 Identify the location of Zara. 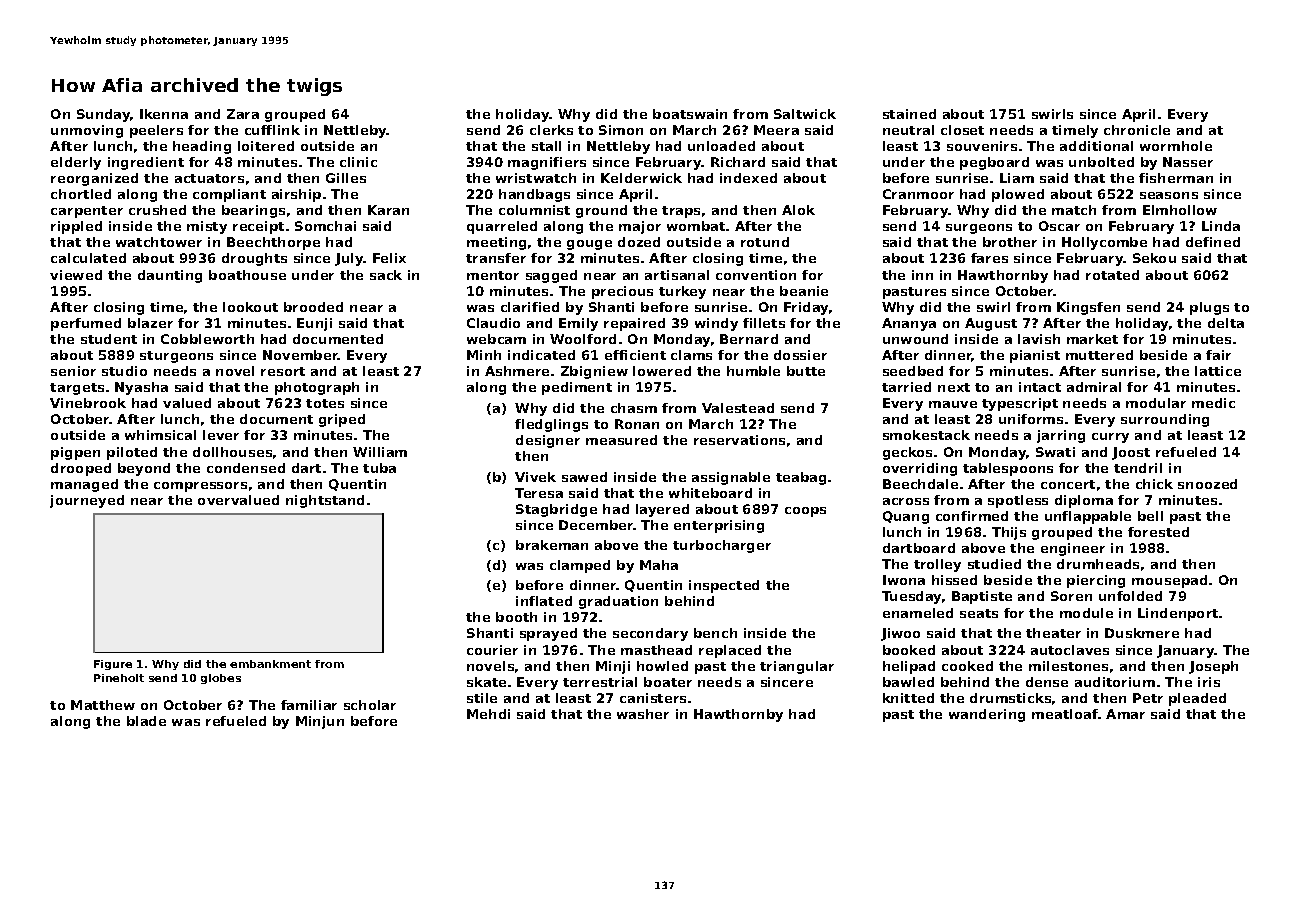
(243, 114).
